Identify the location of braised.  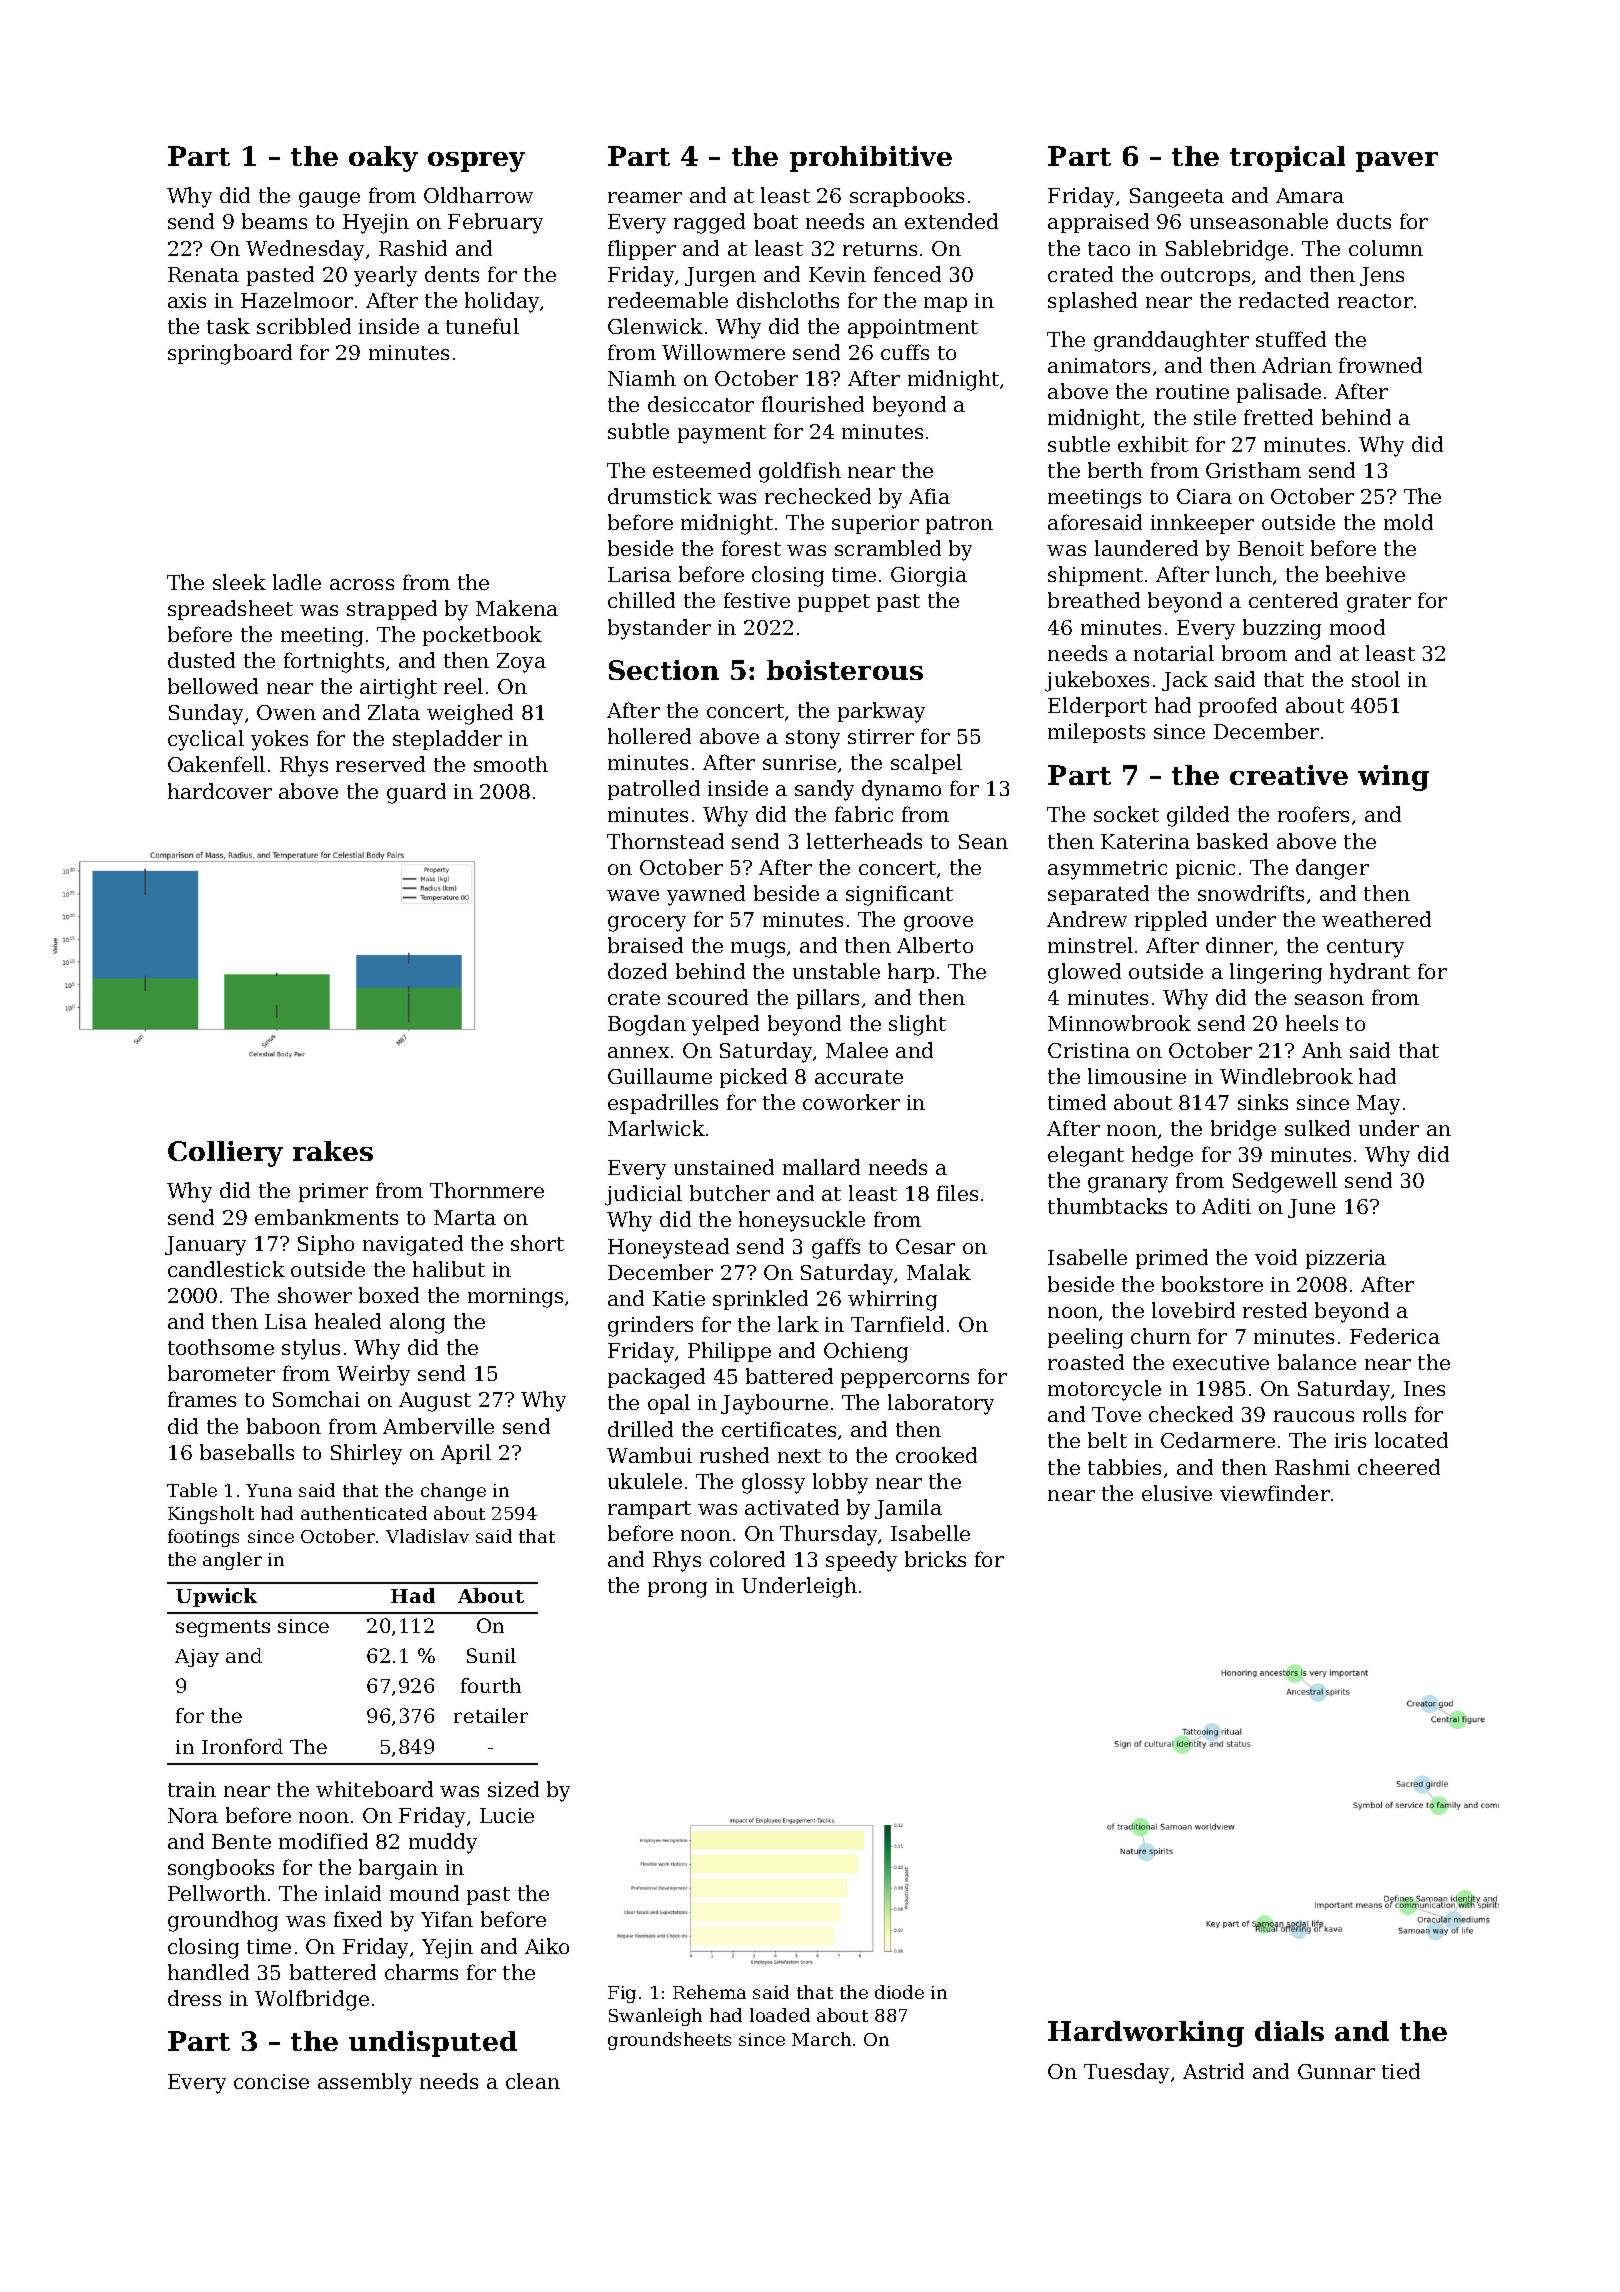
(645, 945).
